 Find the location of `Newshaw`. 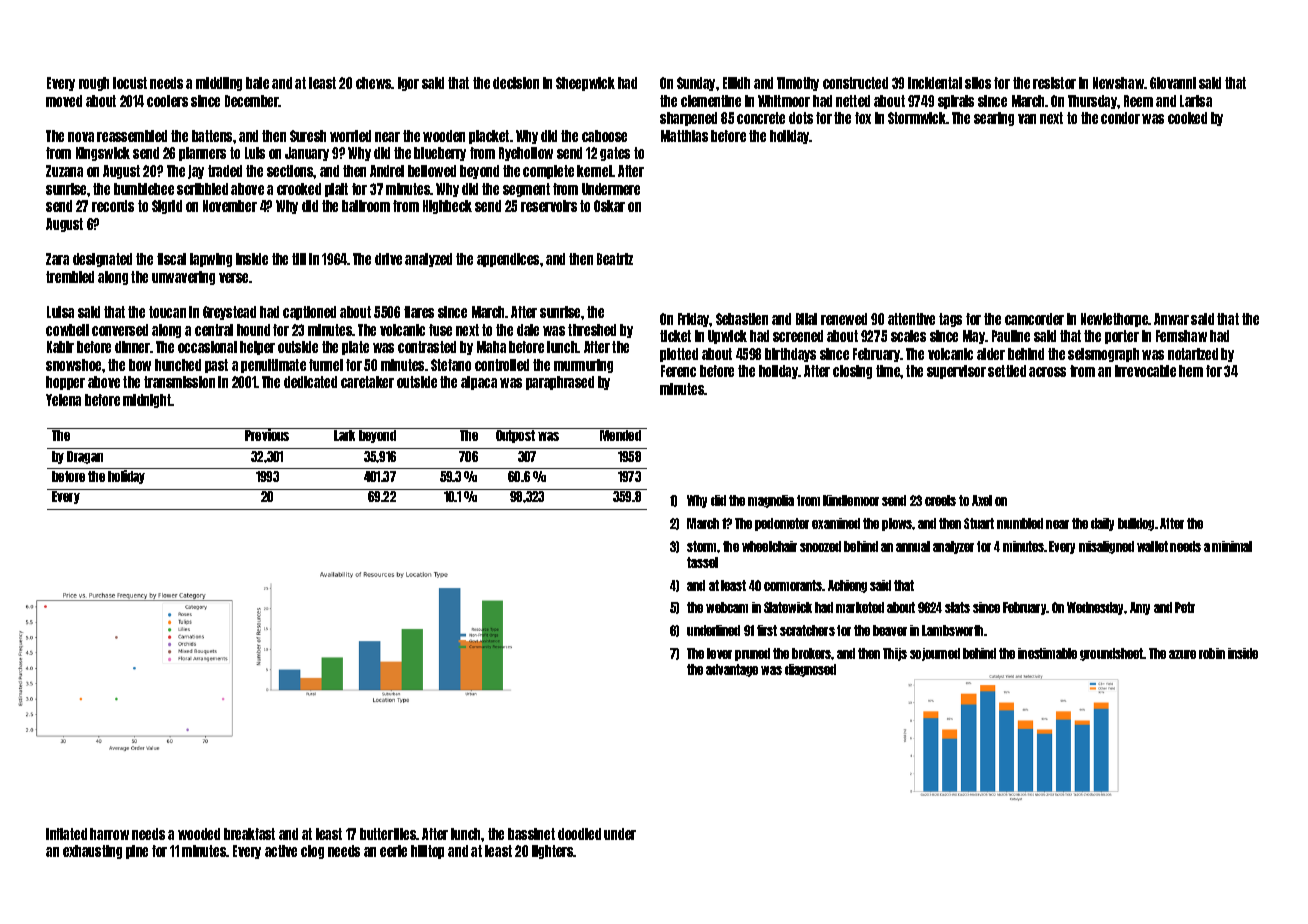

Newshaw is located at coordinates (1118, 83).
